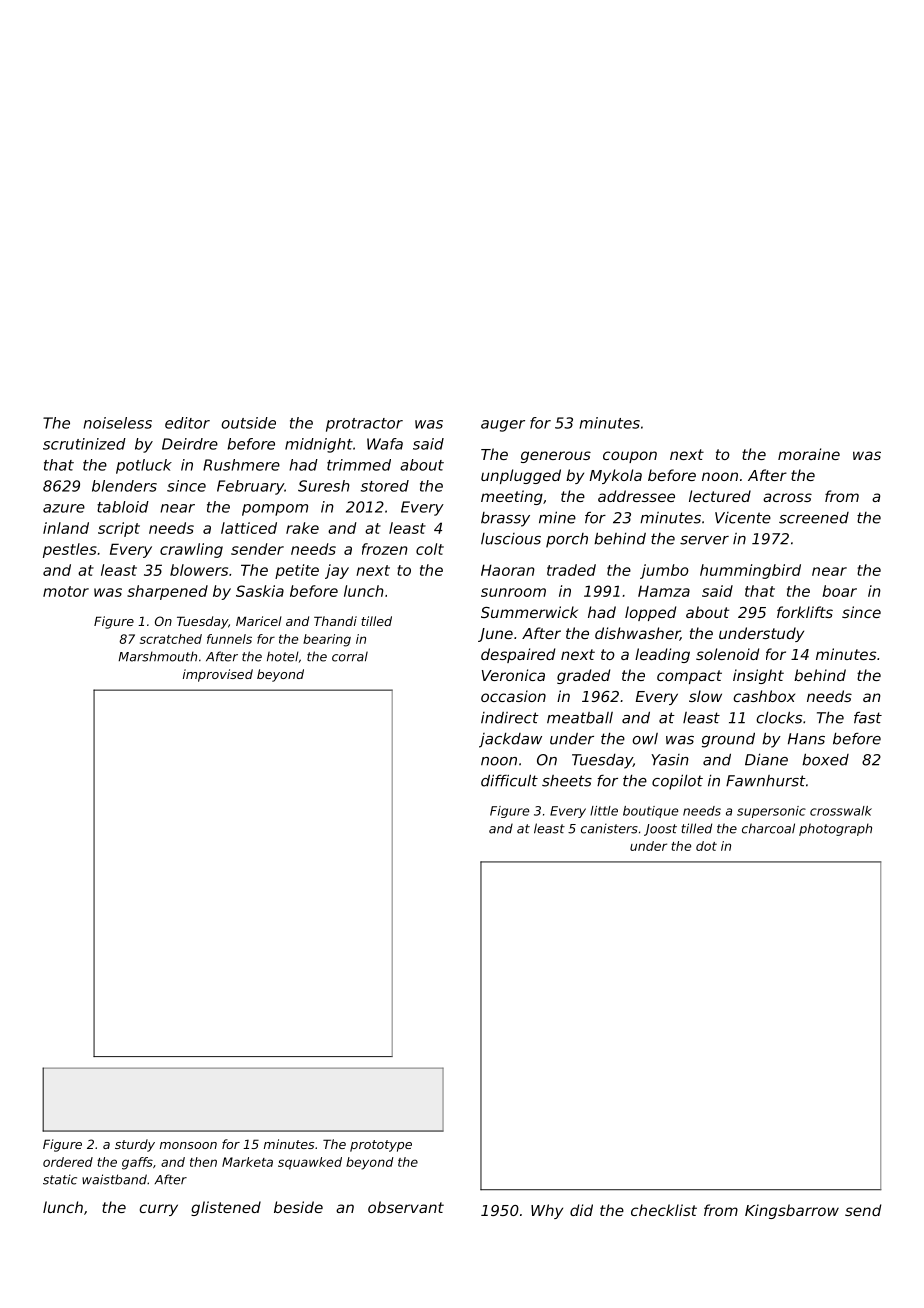 The image size is (924, 1308). What do you see at coordinates (248, 423) in the image?
I see `outside` at bounding box center [248, 423].
